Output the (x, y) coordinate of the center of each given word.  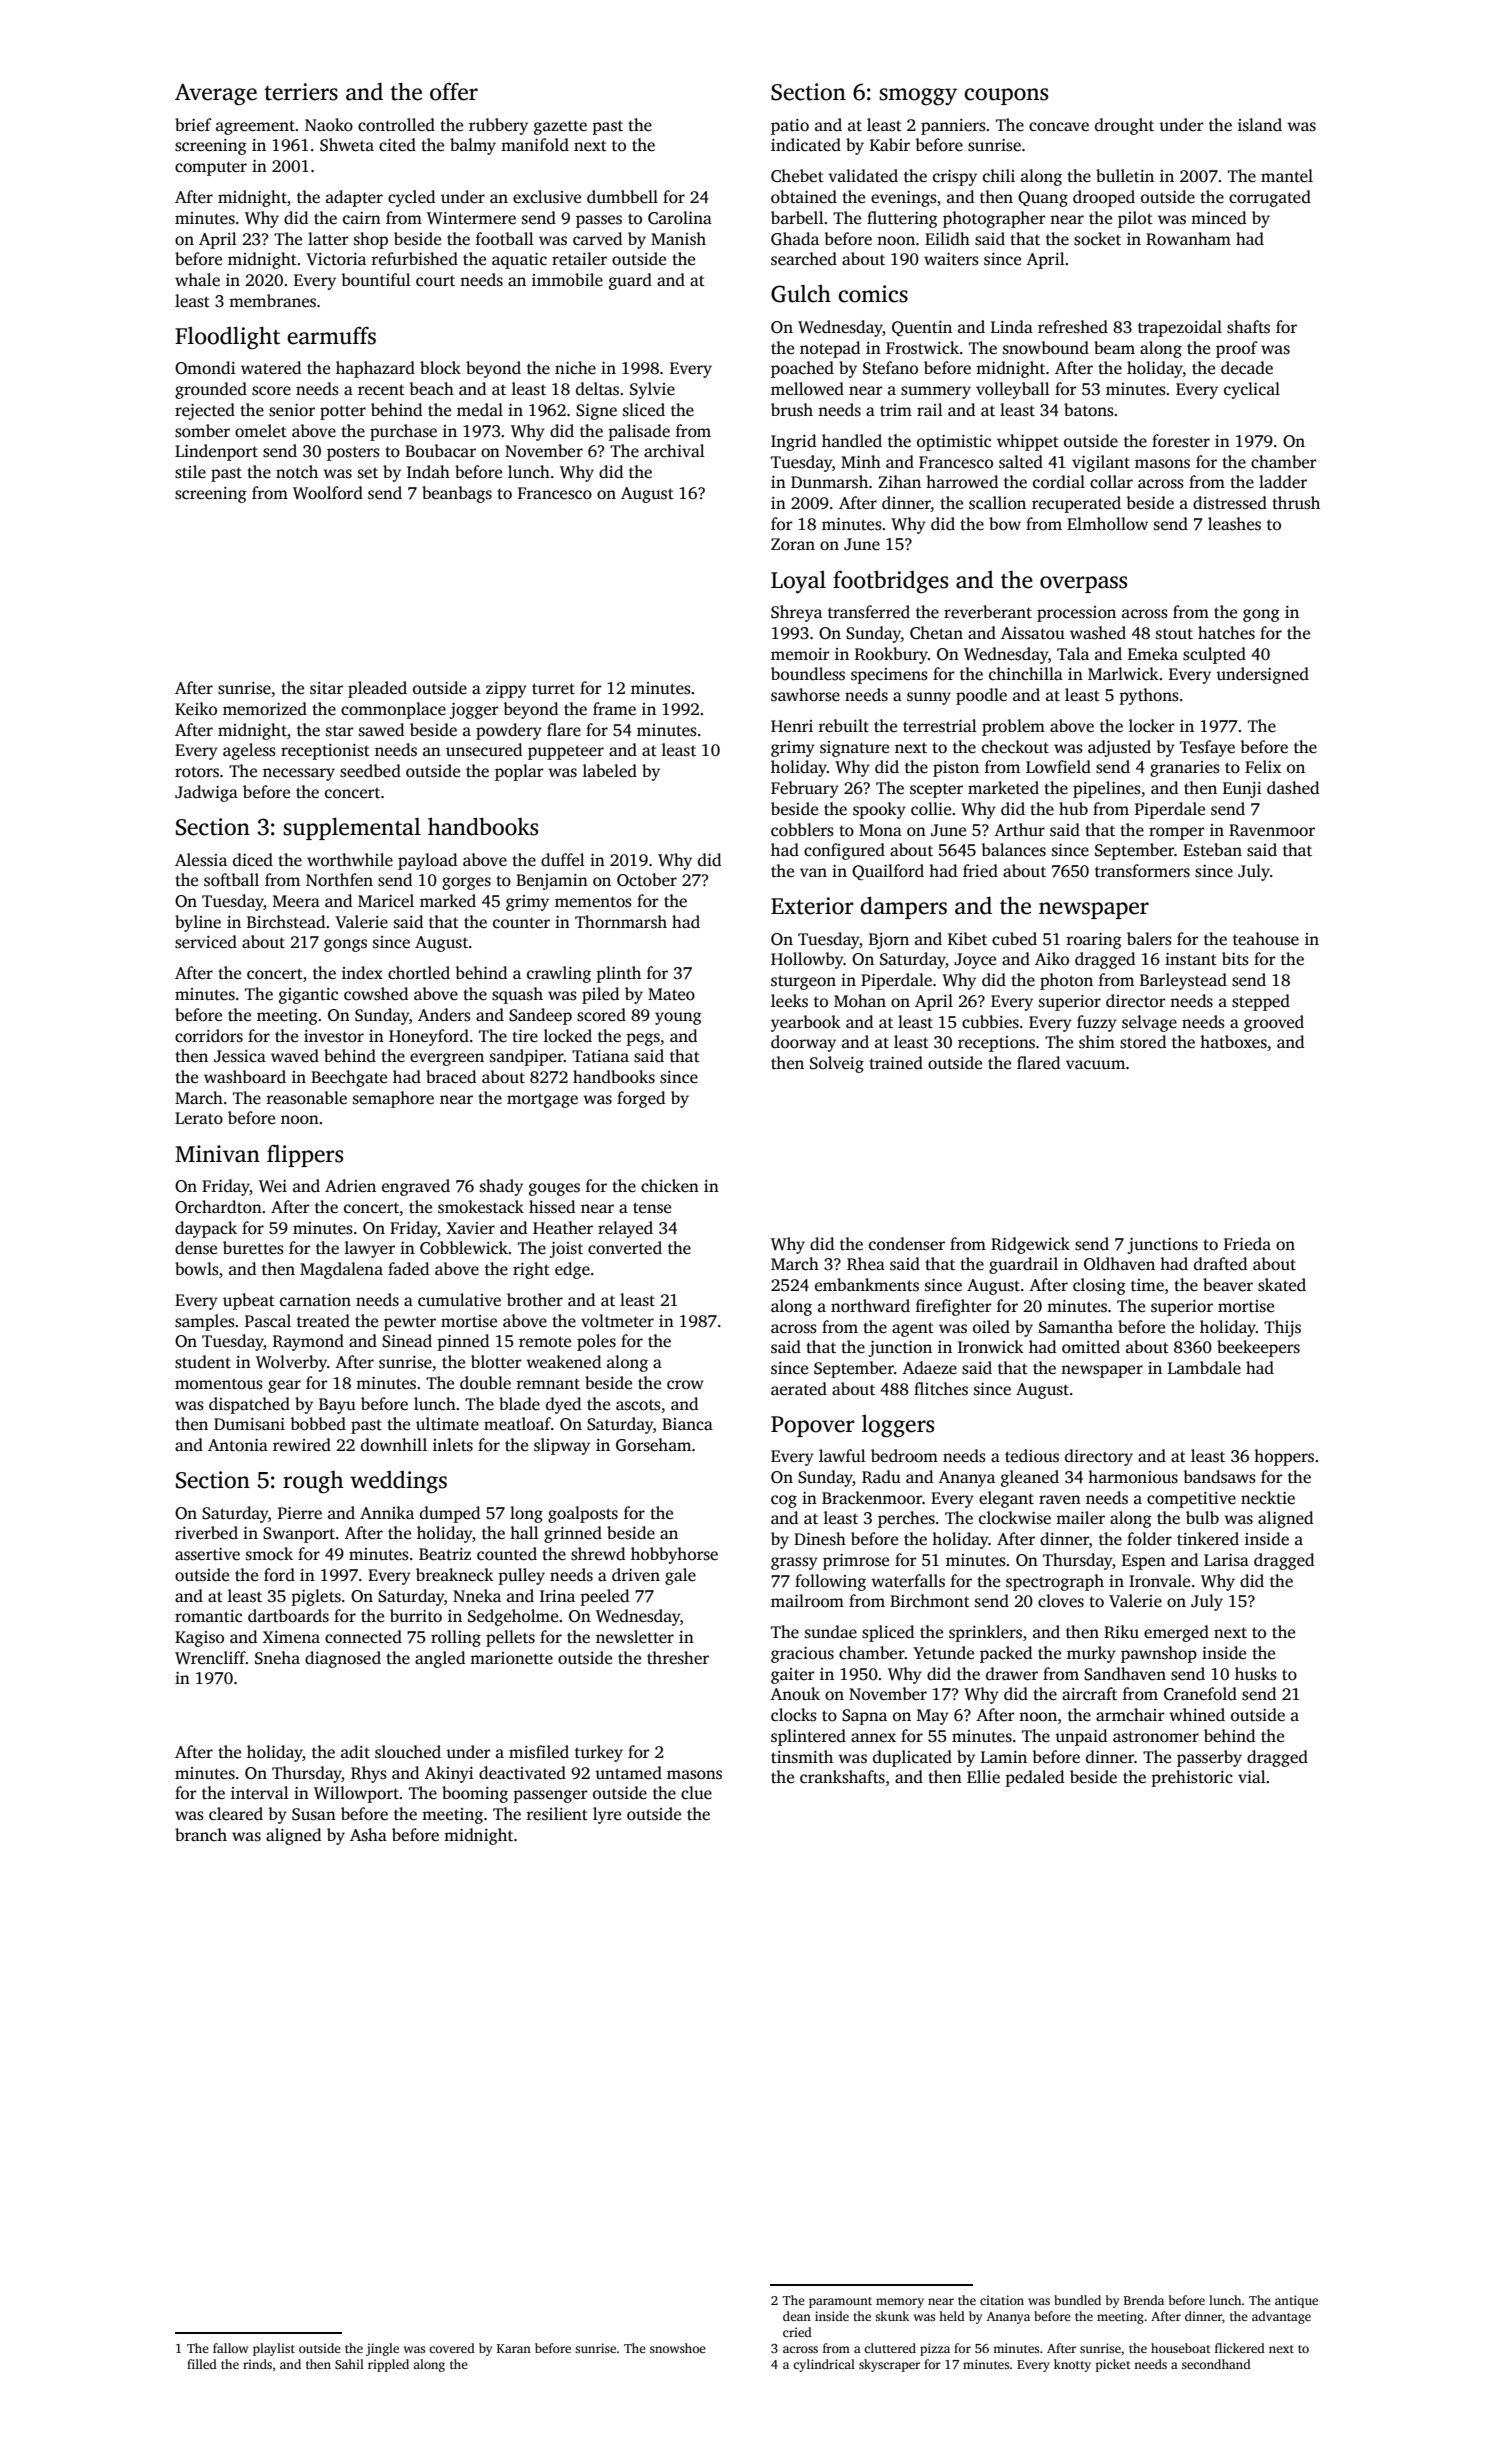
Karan (514, 2348)
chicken (670, 1186)
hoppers (1284, 1457)
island (1260, 125)
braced (451, 1077)
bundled (1077, 2300)
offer (454, 92)
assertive (207, 1554)
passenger (550, 1796)
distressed (1230, 503)
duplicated (912, 1758)
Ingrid (793, 442)
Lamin (1004, 1757)
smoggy (918, 97)
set (368, 473)
